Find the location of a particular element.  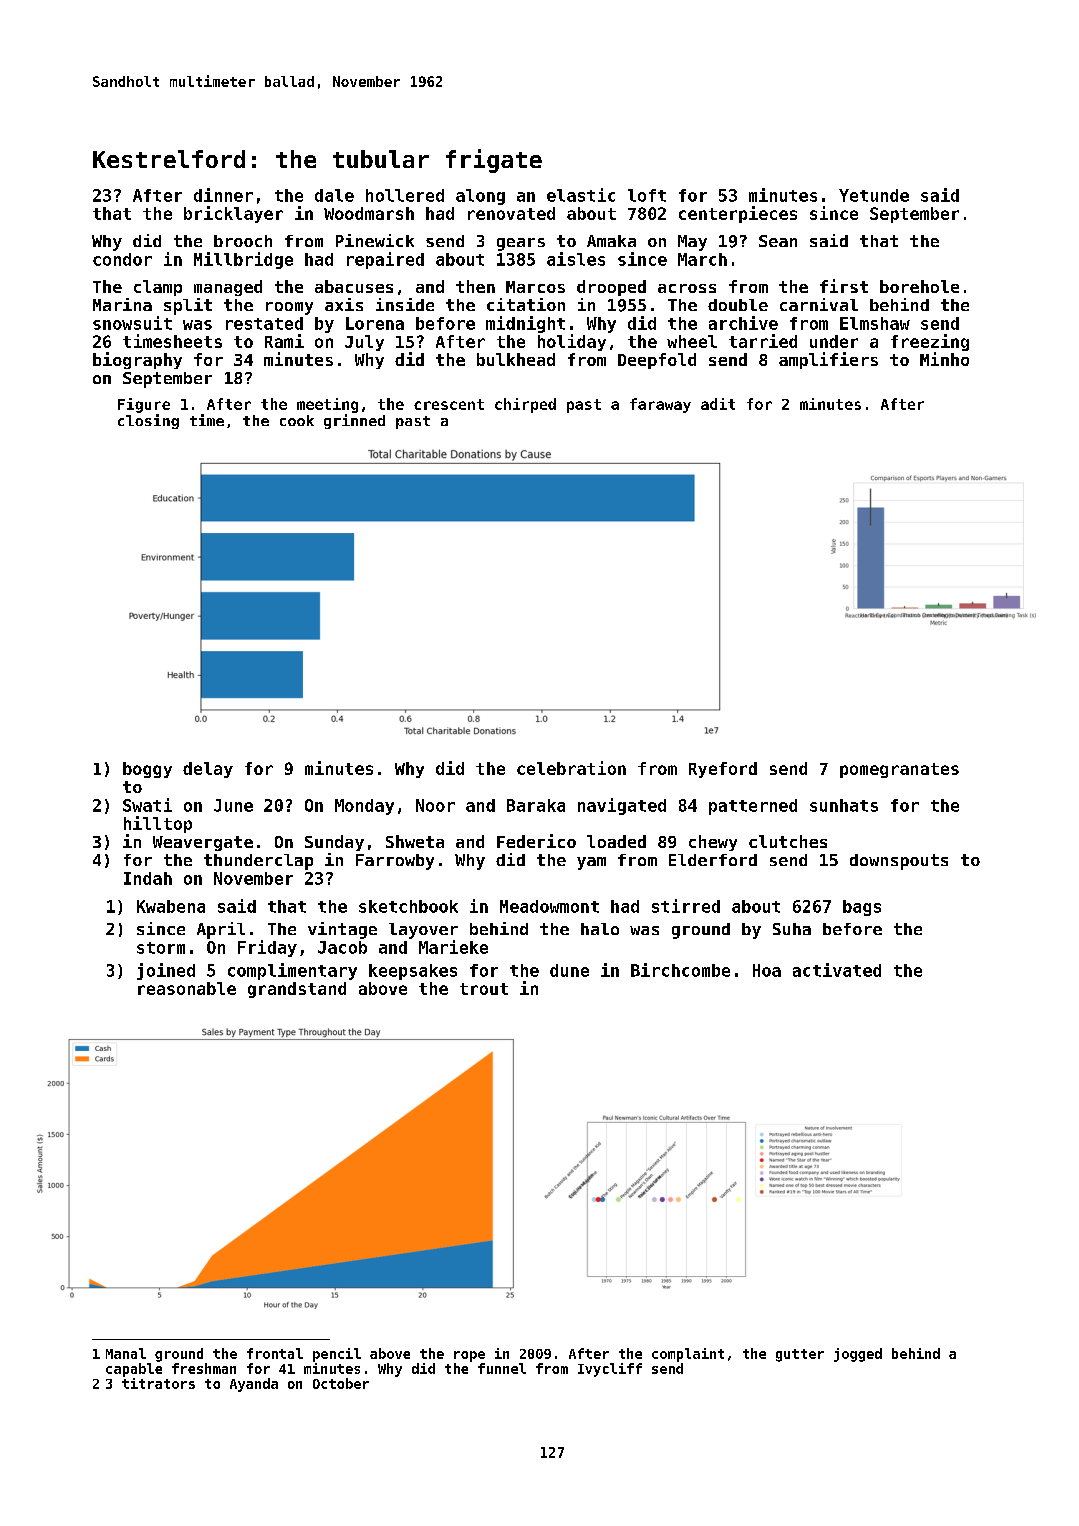

Manal is located at coordinates (126, 1353).
